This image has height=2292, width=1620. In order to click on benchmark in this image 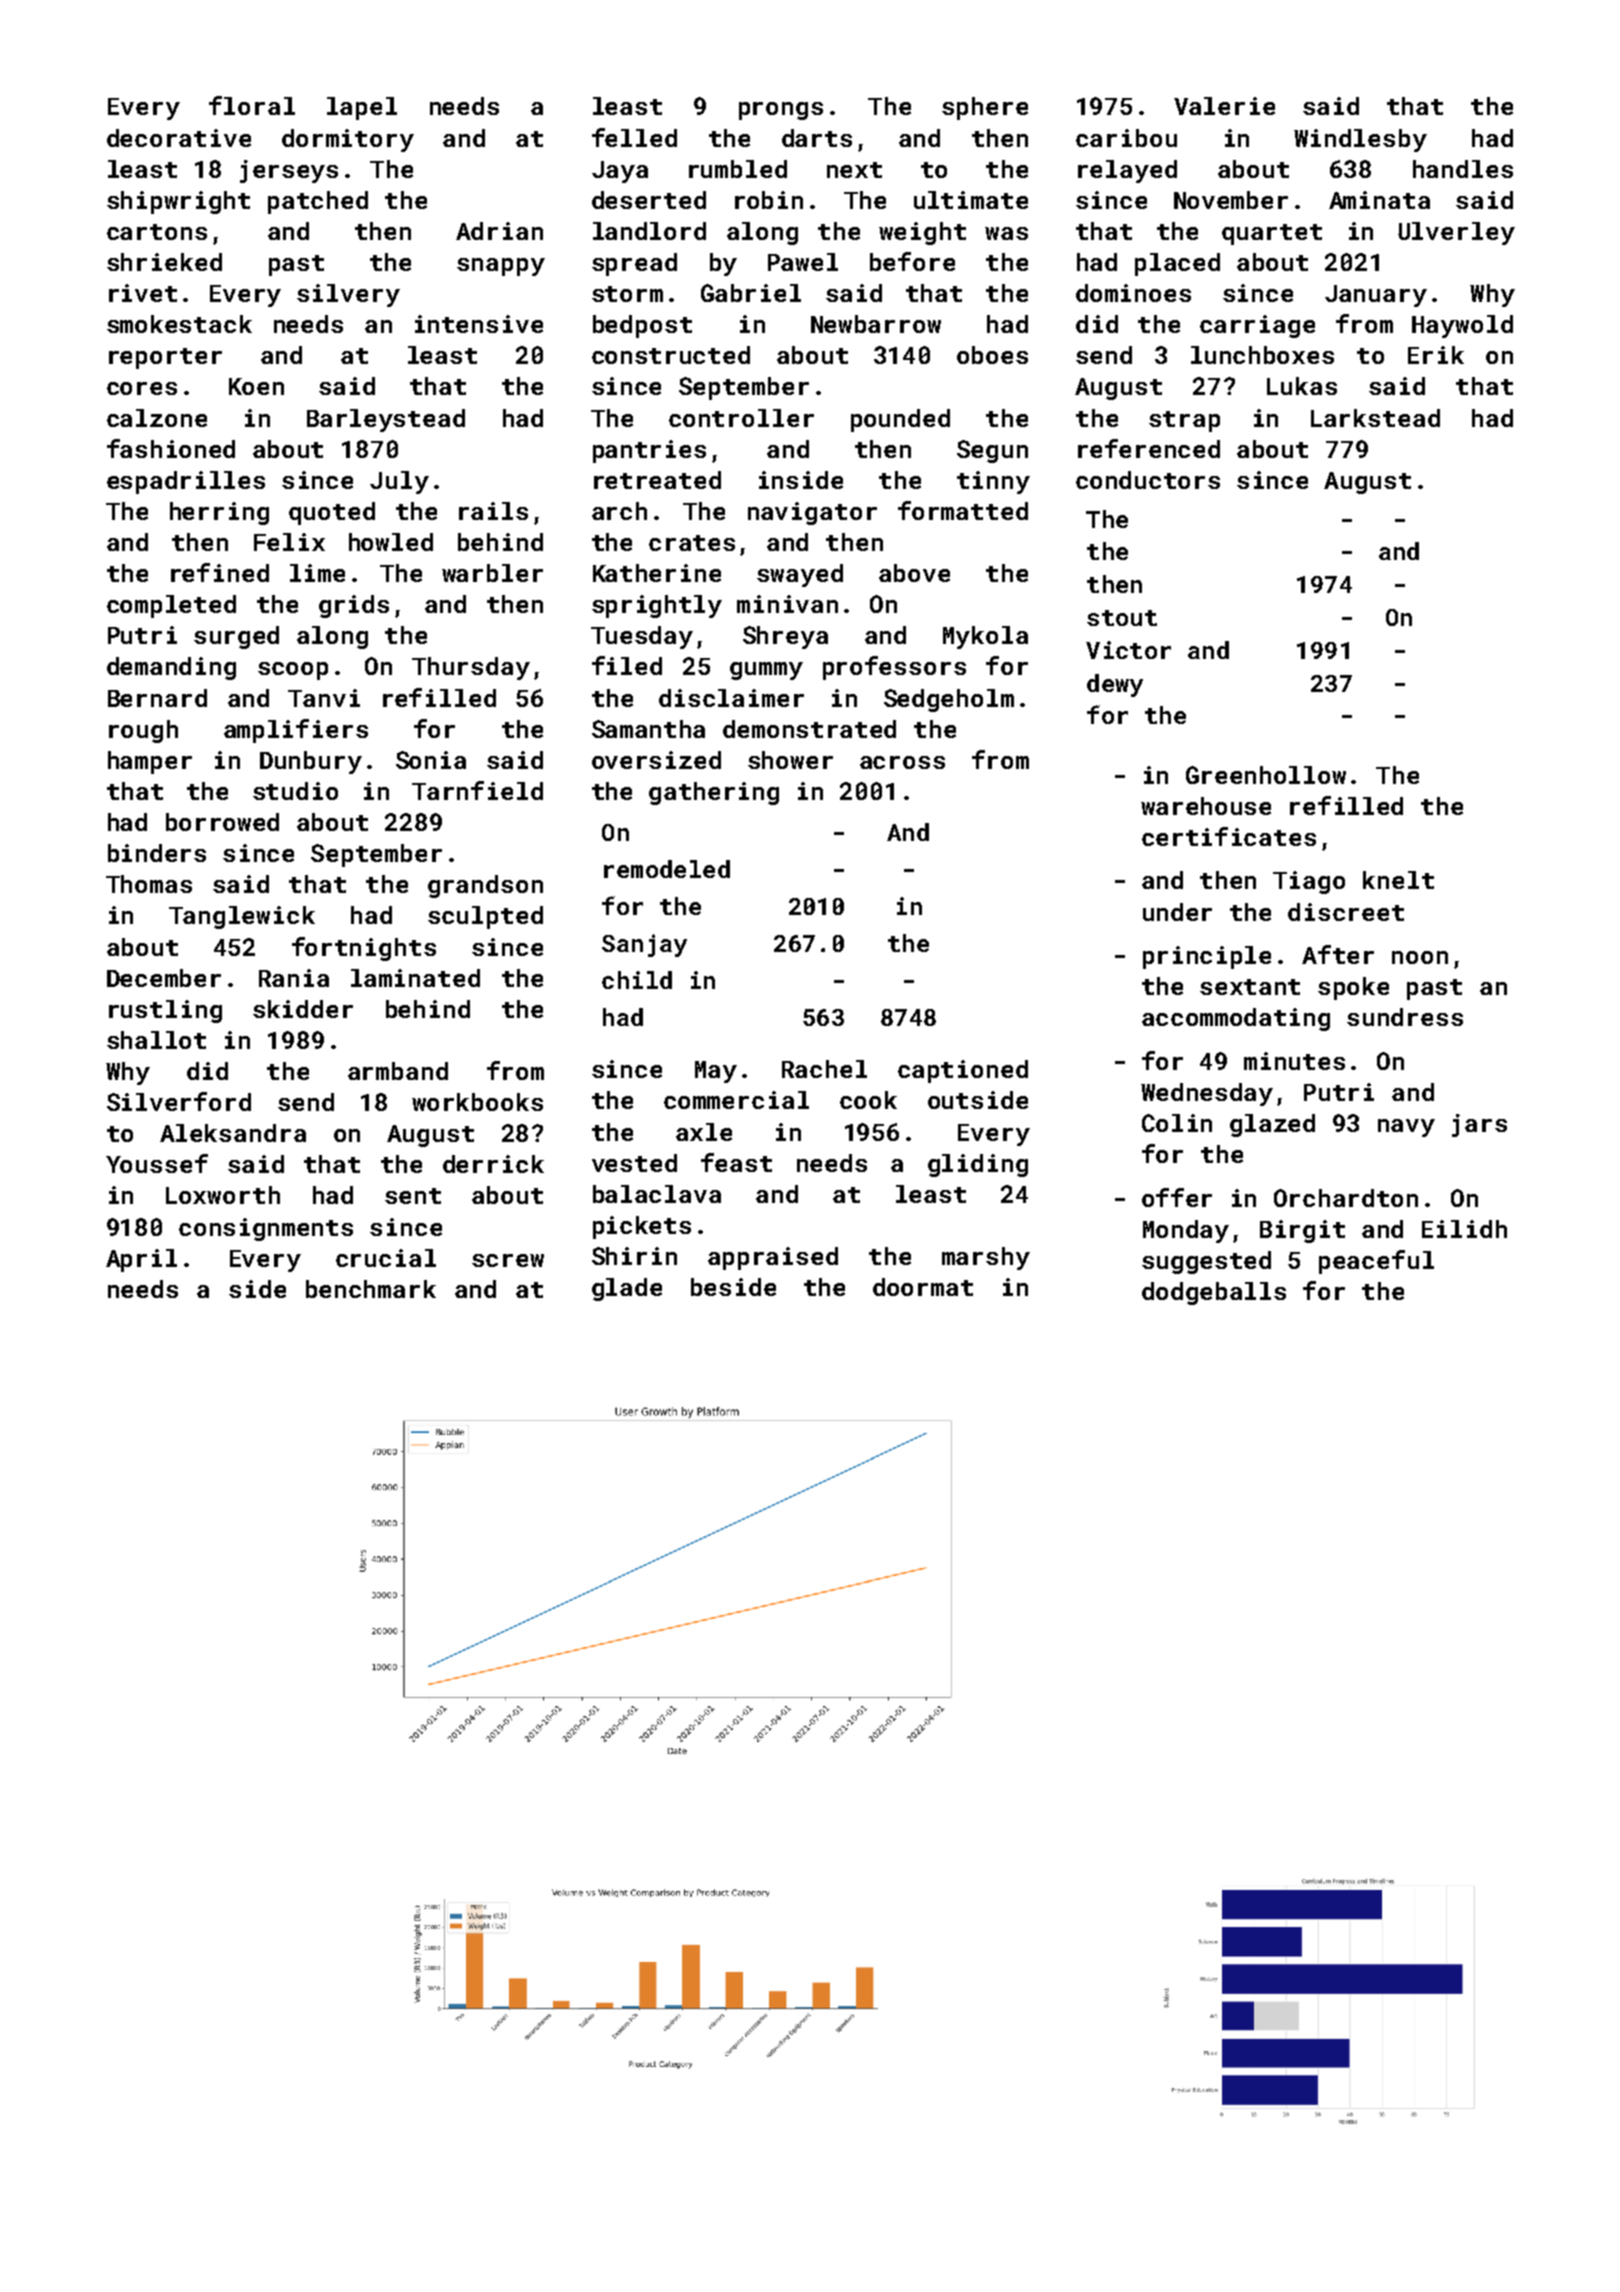, I will do `click(371, 1289)`.
